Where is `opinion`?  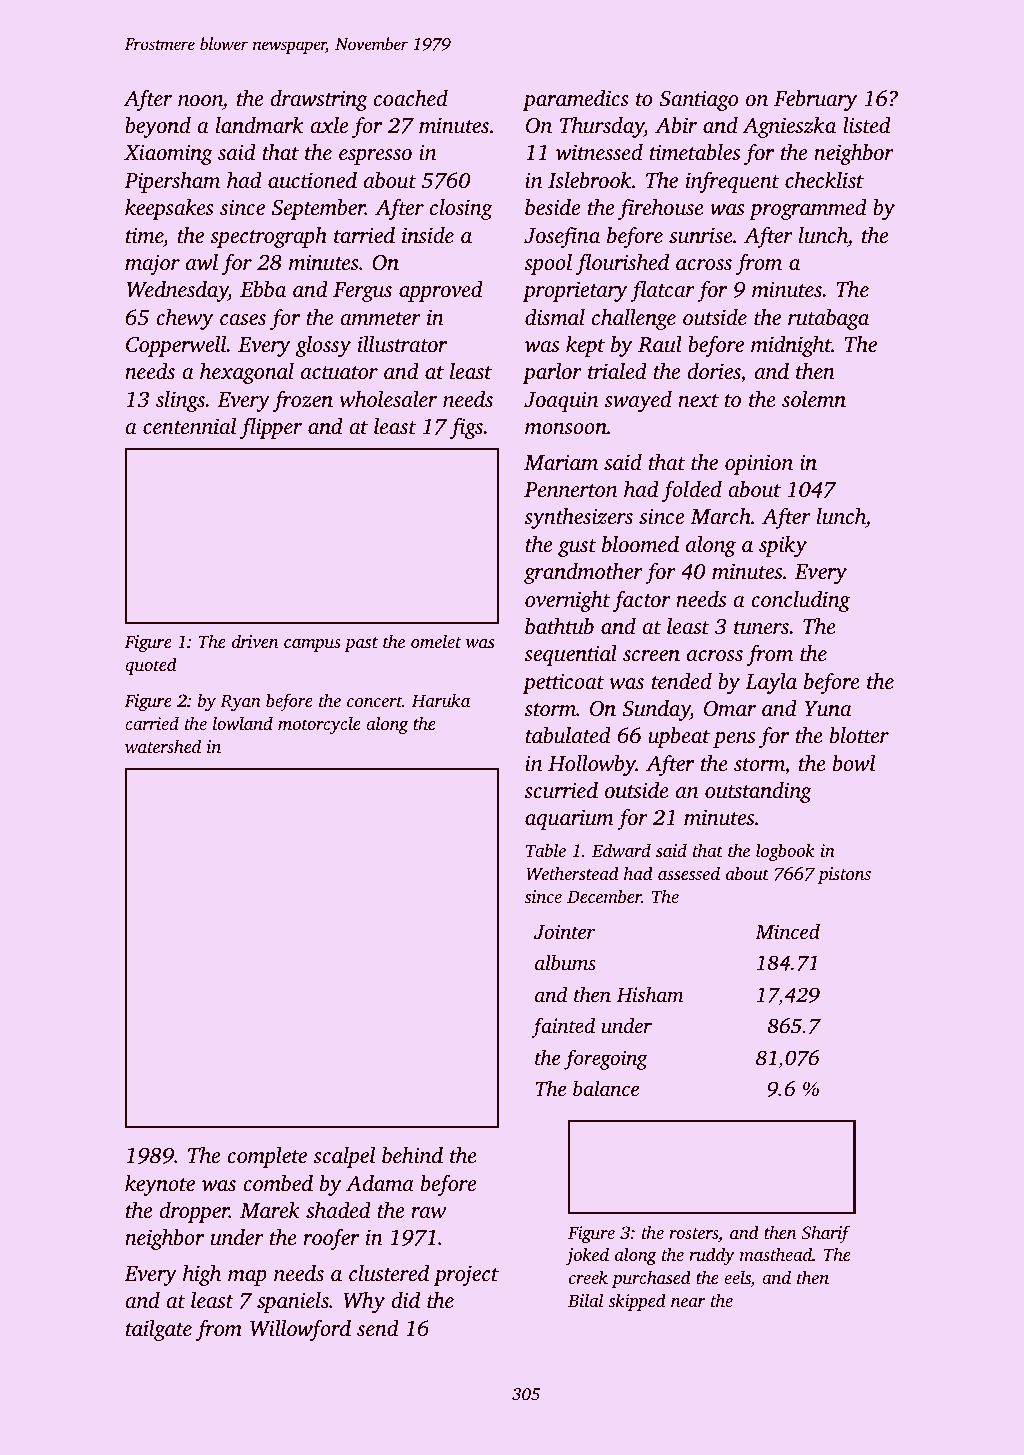
opinion is located at coordinates (759, 464).
